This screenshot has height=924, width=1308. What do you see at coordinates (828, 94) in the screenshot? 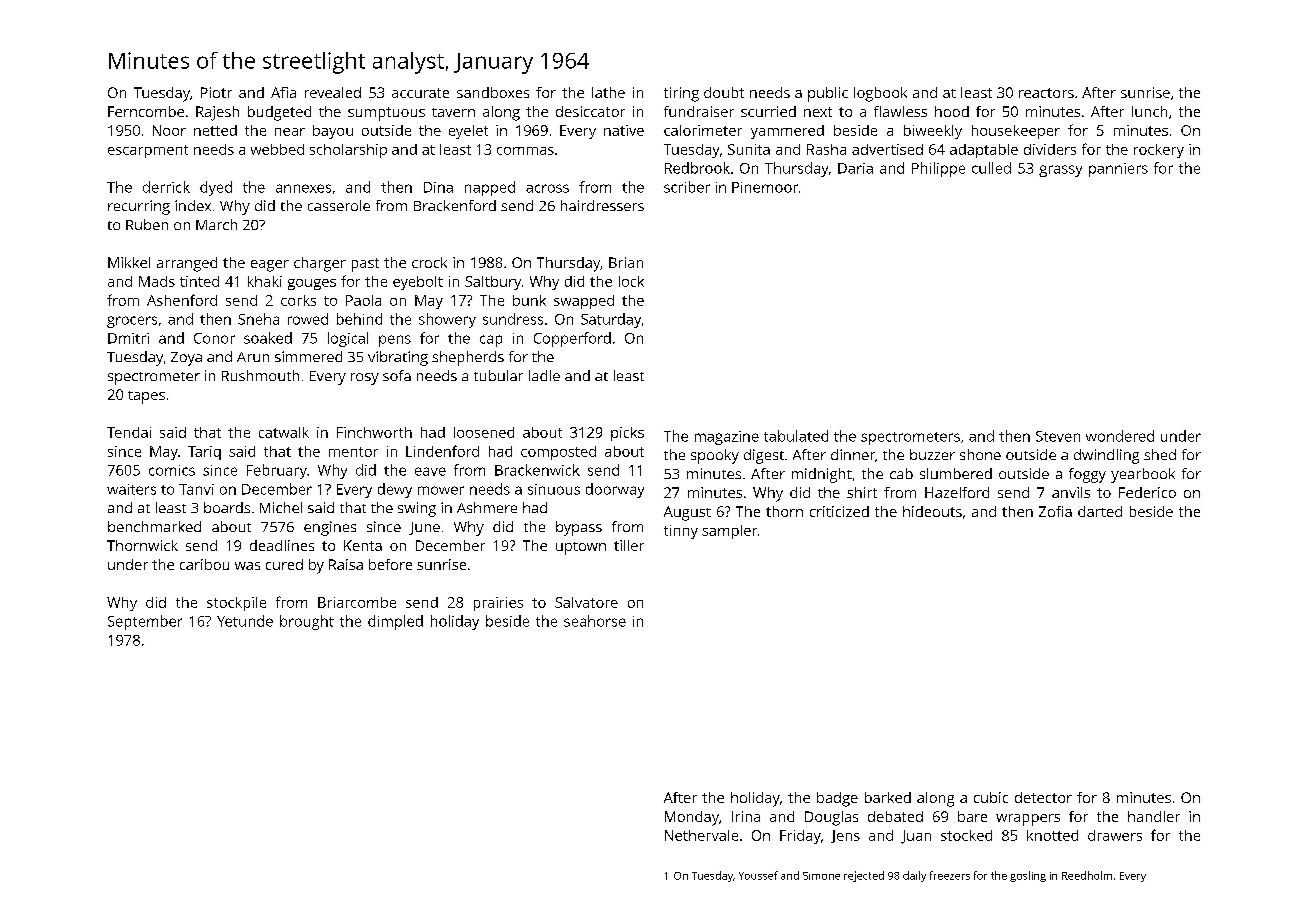
I see `public` at bounding box center [828, 94].
